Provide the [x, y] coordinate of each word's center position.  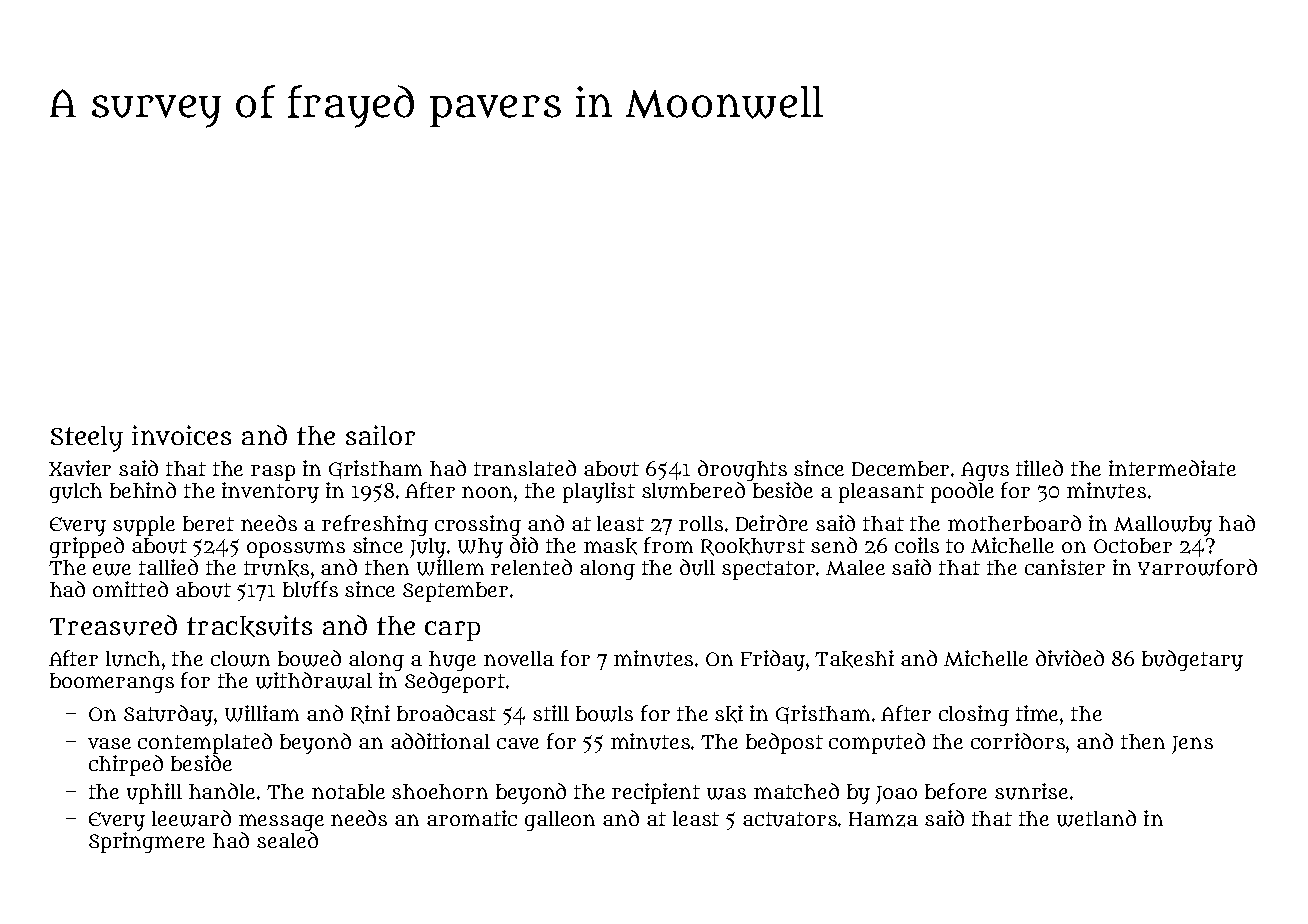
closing [974, 715]
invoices [181, 435]
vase [109, 743]
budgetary [1192, 660]
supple [144, 526]
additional [440, 741]
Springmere [147, 842]
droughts [742, 470]
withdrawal [314, 680]
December [900, 468]
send [834, 545]
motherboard [1014, 523]
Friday [773, 660]
